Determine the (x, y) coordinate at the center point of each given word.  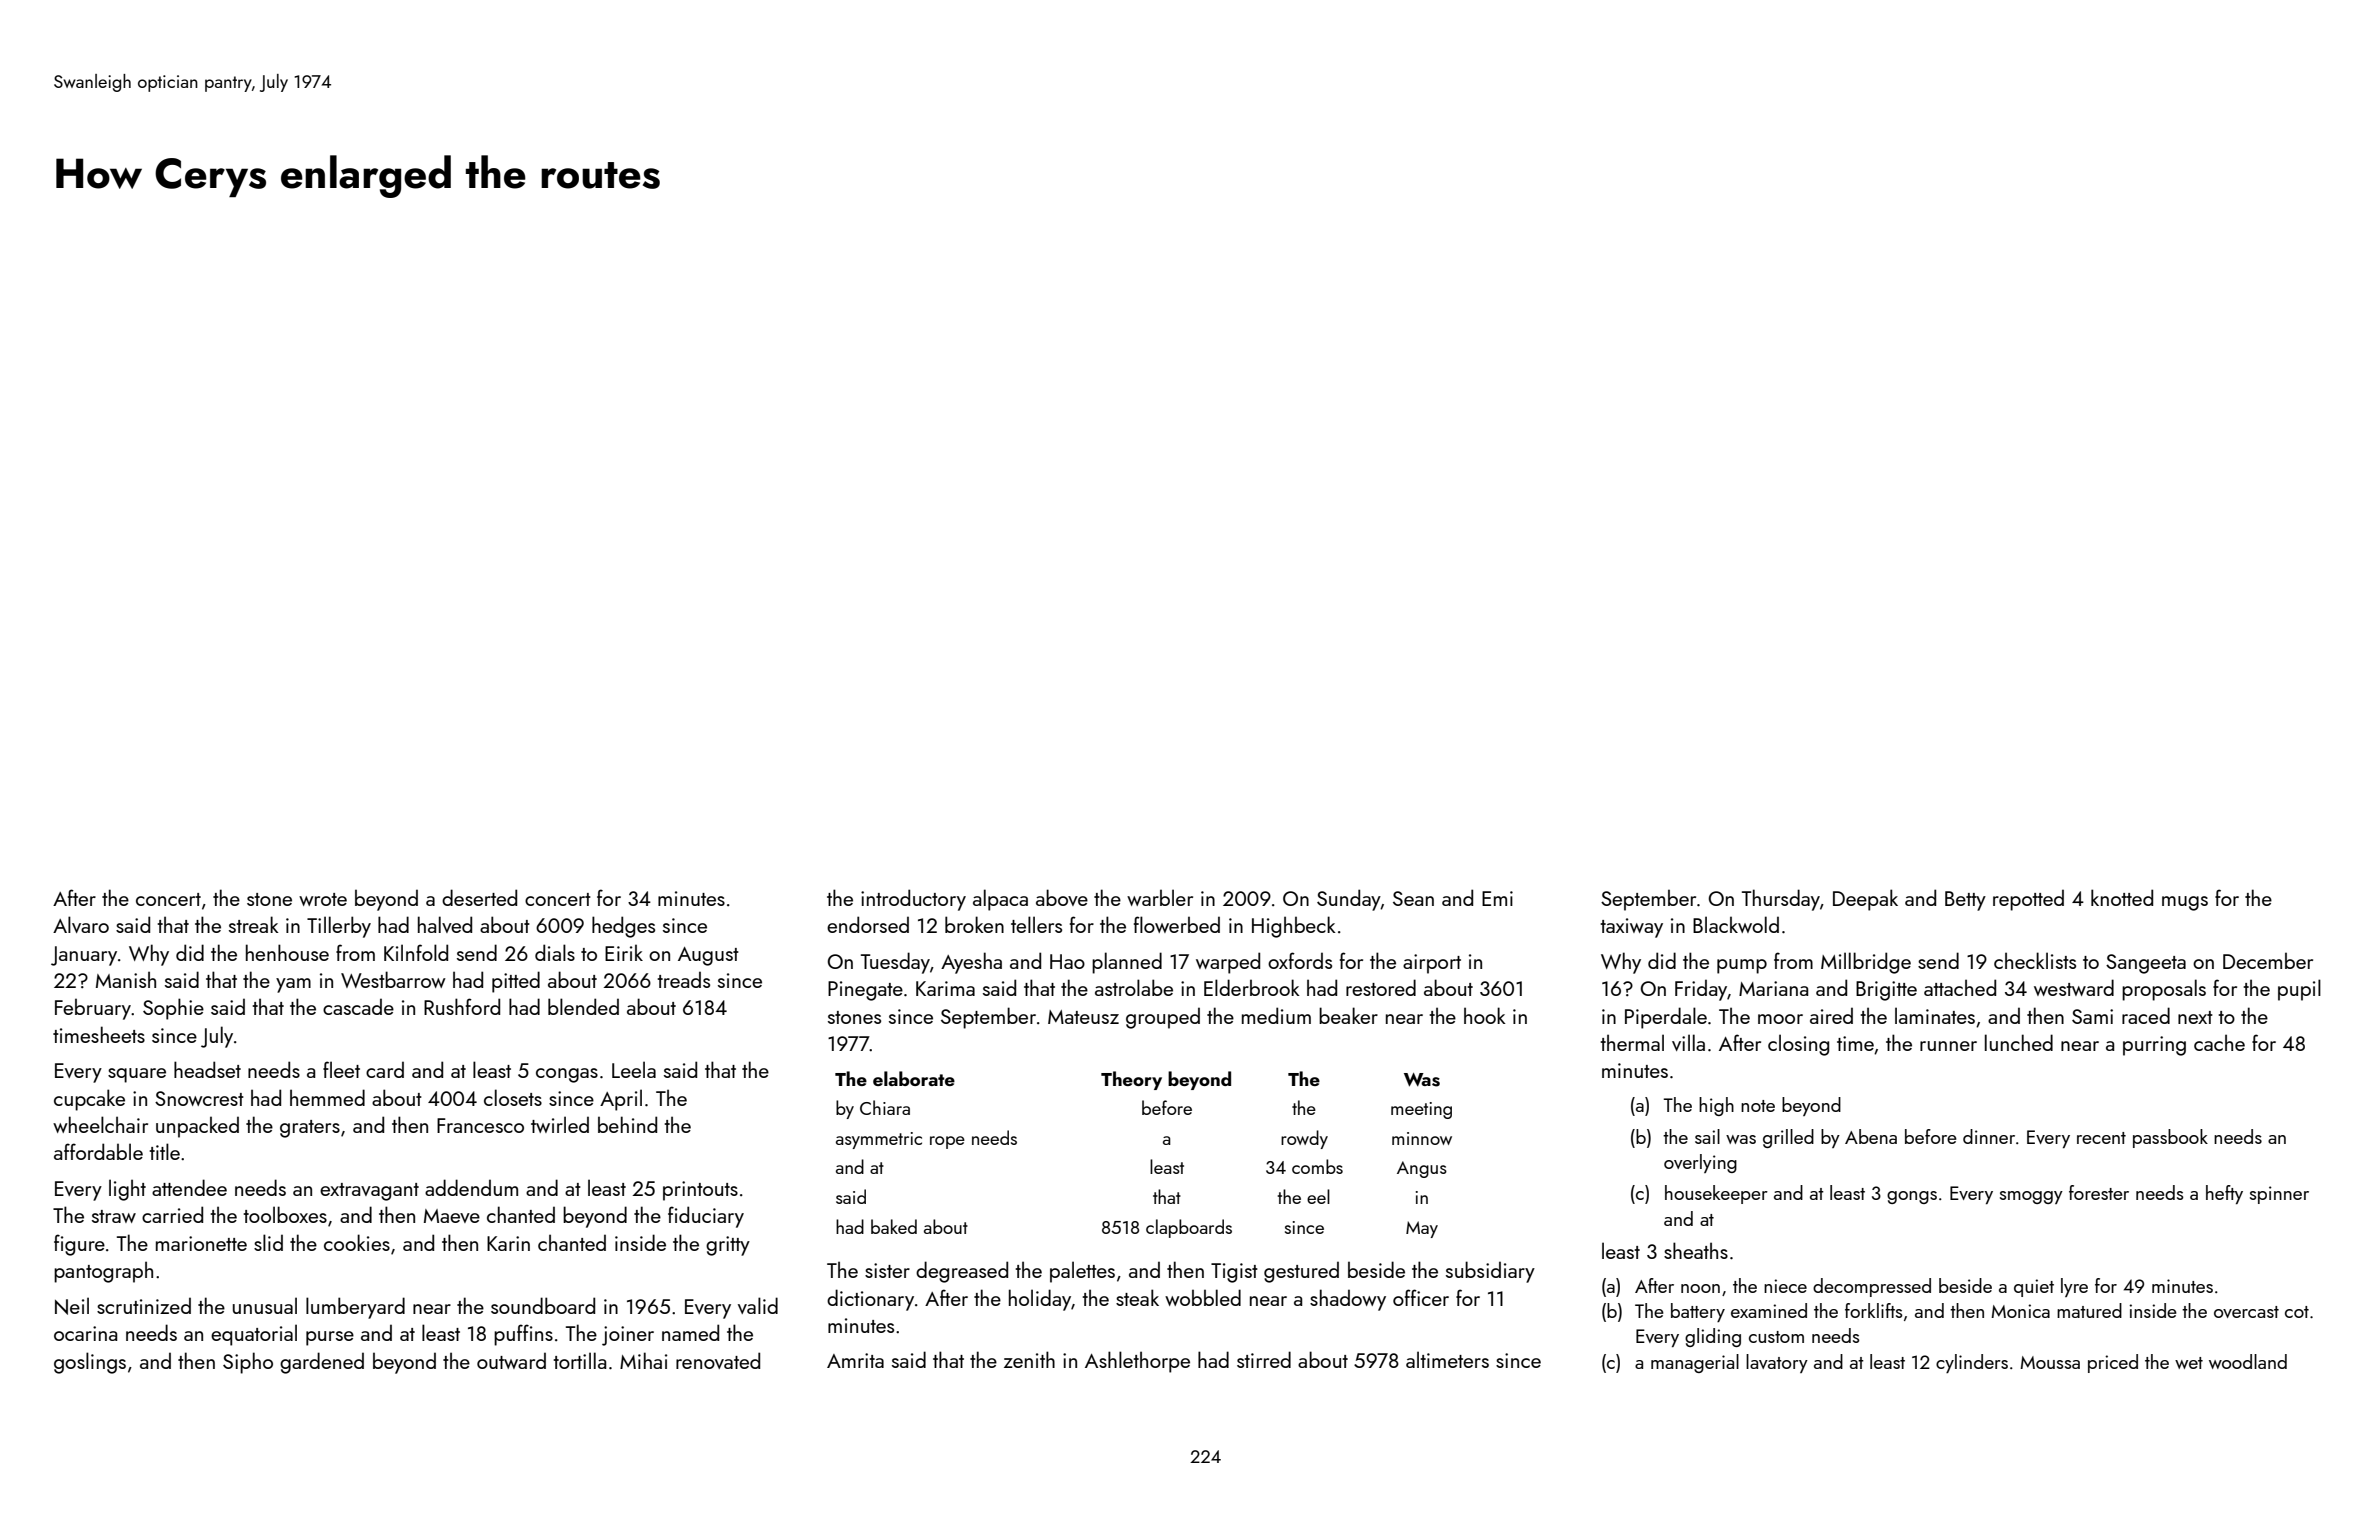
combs (1317, 1166)
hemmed (327, 1097)
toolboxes (285, 1214)
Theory (1131, 1080)
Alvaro (81, 924)
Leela (634, 1069)
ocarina (85, 1333)
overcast (2246, 1312)
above (1062, 897)
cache (2219, 1042)
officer (1421, 1297)
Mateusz (1083, 1017)
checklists (2035, 960)
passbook (2170, 1138)
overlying (1700, 1163)
